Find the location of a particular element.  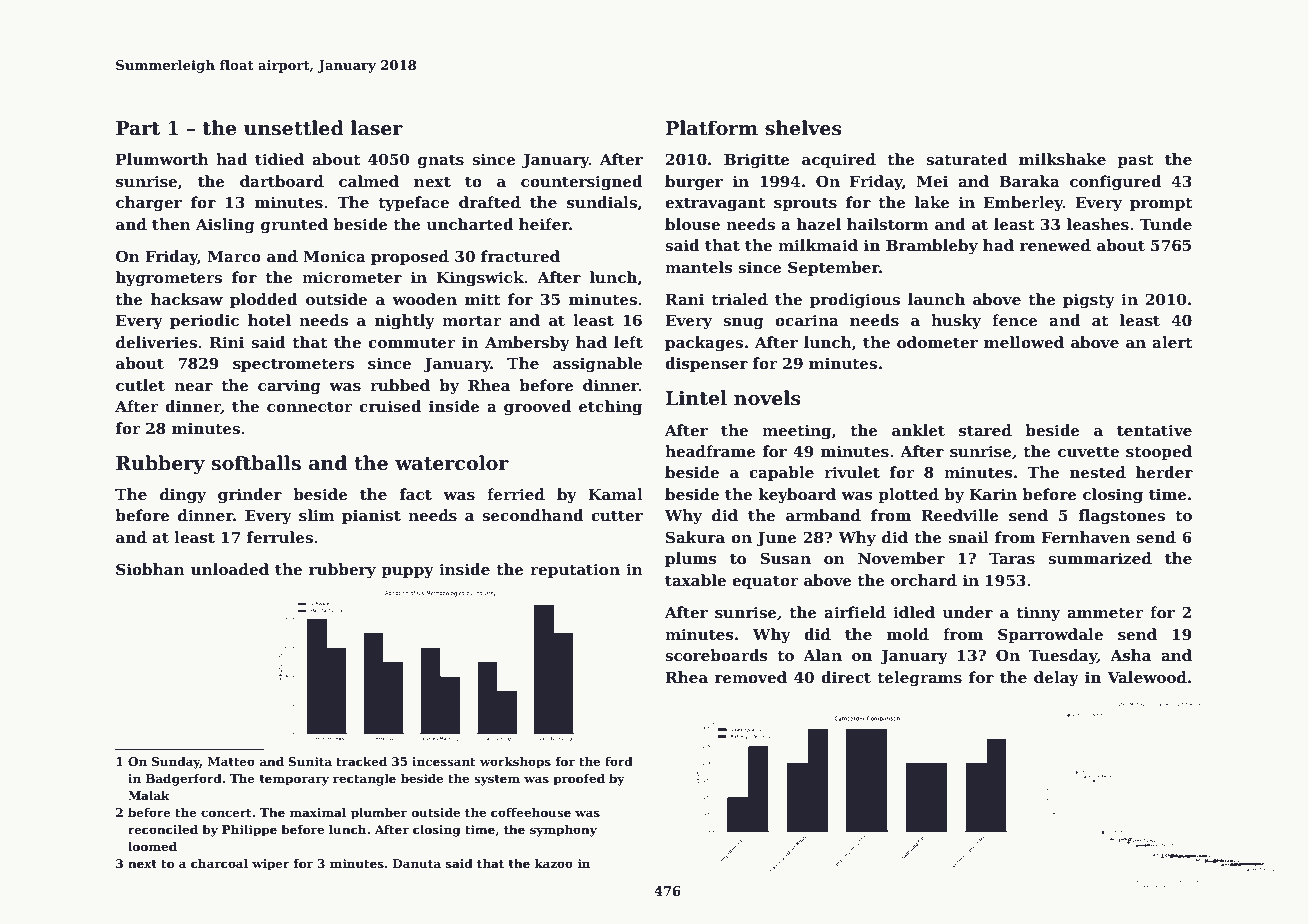

anklet is located at coordinates (918, 430).
